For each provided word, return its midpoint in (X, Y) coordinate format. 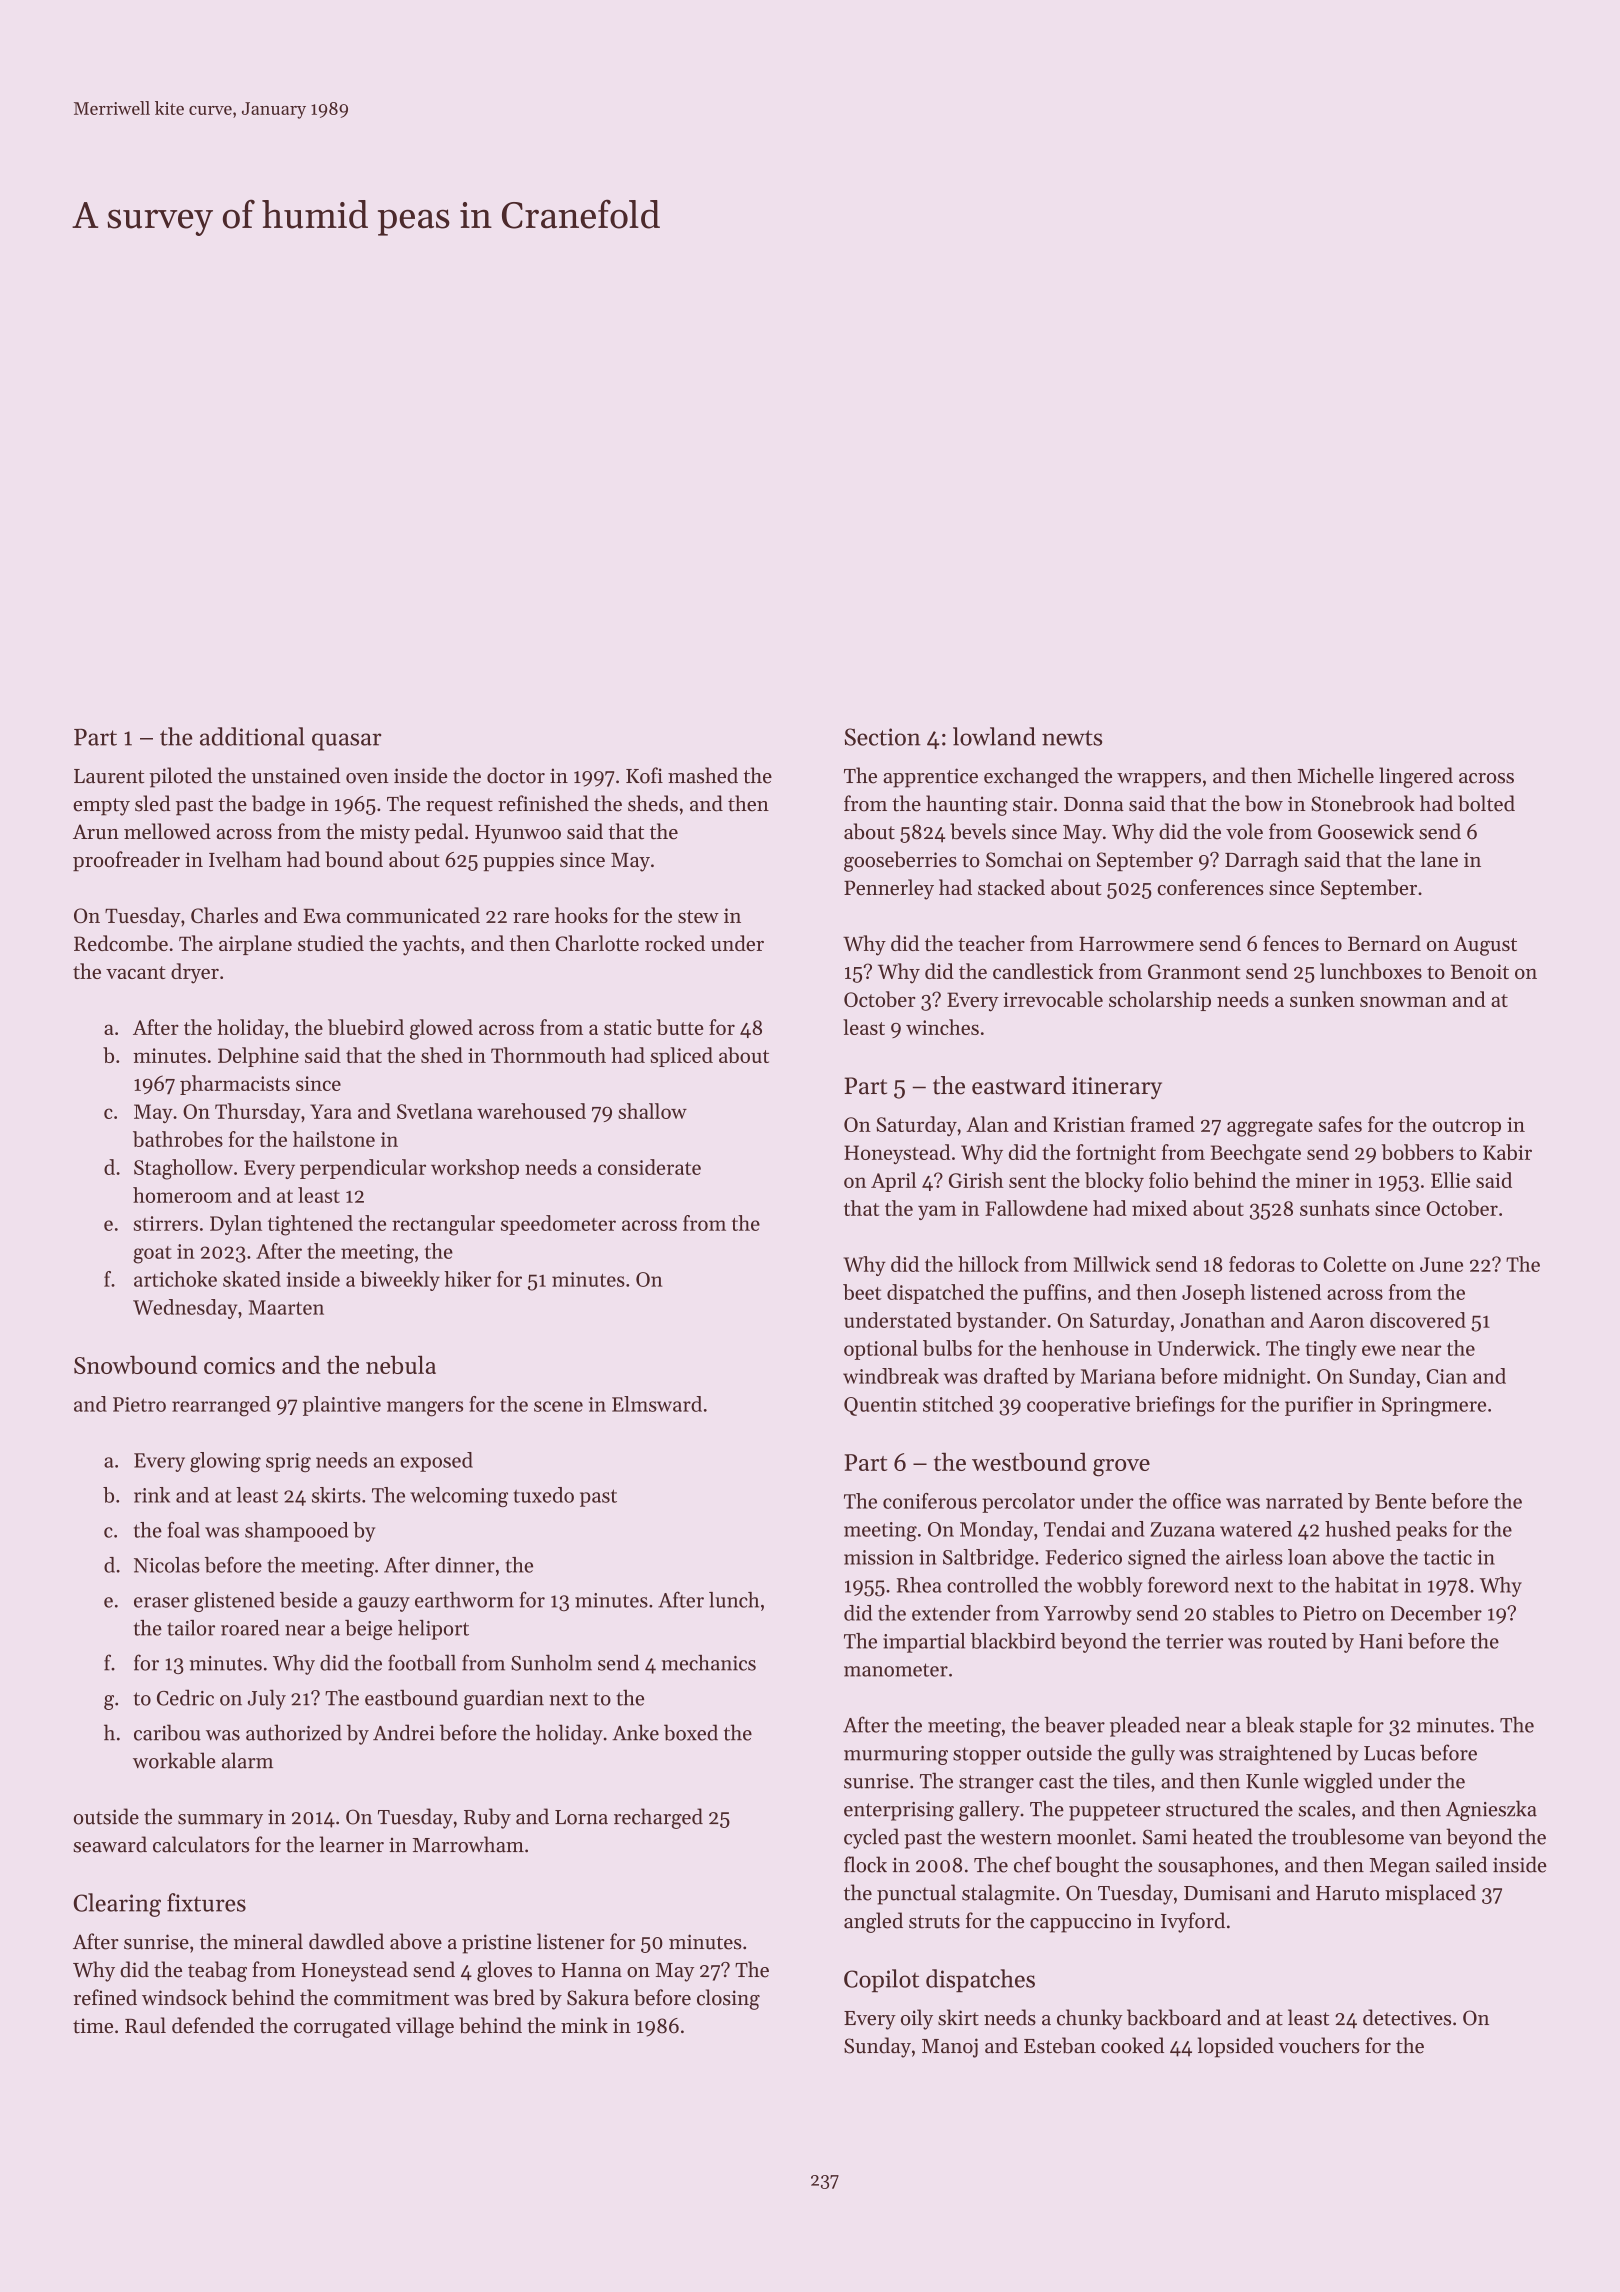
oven (367, 778)
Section (883, 737)
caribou (167, 1732)
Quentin (880, 1406)
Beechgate (1256, 1154)
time (93, 2026)
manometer (896, 1670)
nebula (401, 1365)
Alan (987, 1124)
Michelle (1336, 775)
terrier (1194, 1641)
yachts (431, 945)
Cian (1446, 1376)
